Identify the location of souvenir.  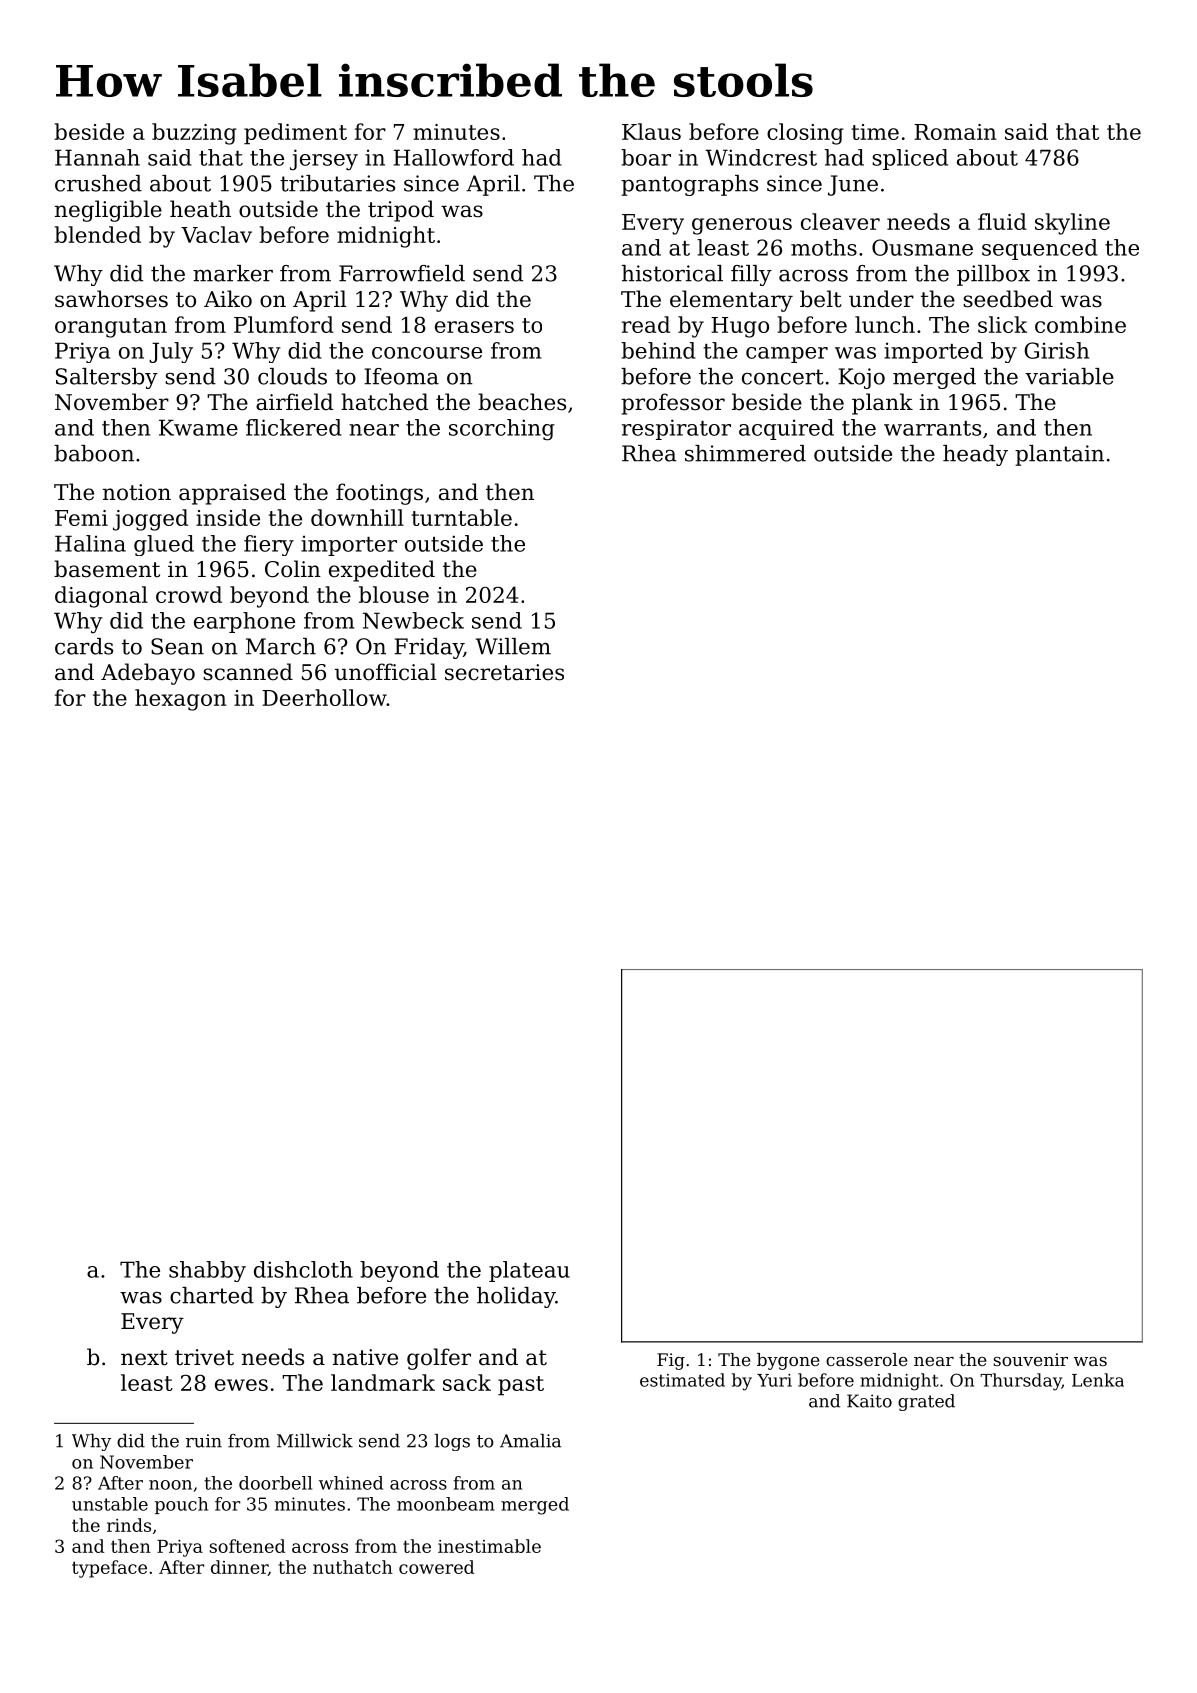
(1030, 1359).
